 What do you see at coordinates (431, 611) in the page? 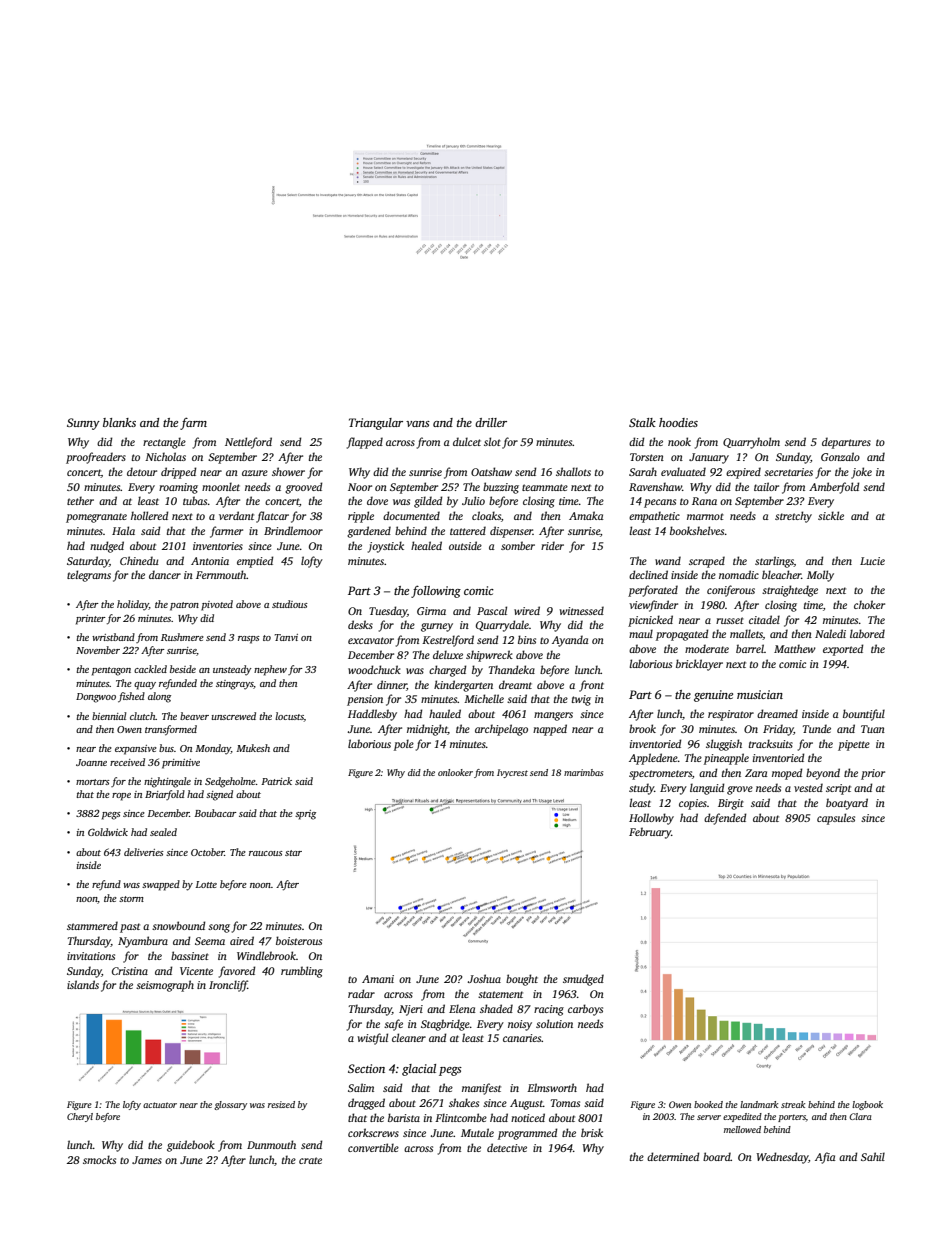
I see `Girma` at bounding box center [431, 611].
